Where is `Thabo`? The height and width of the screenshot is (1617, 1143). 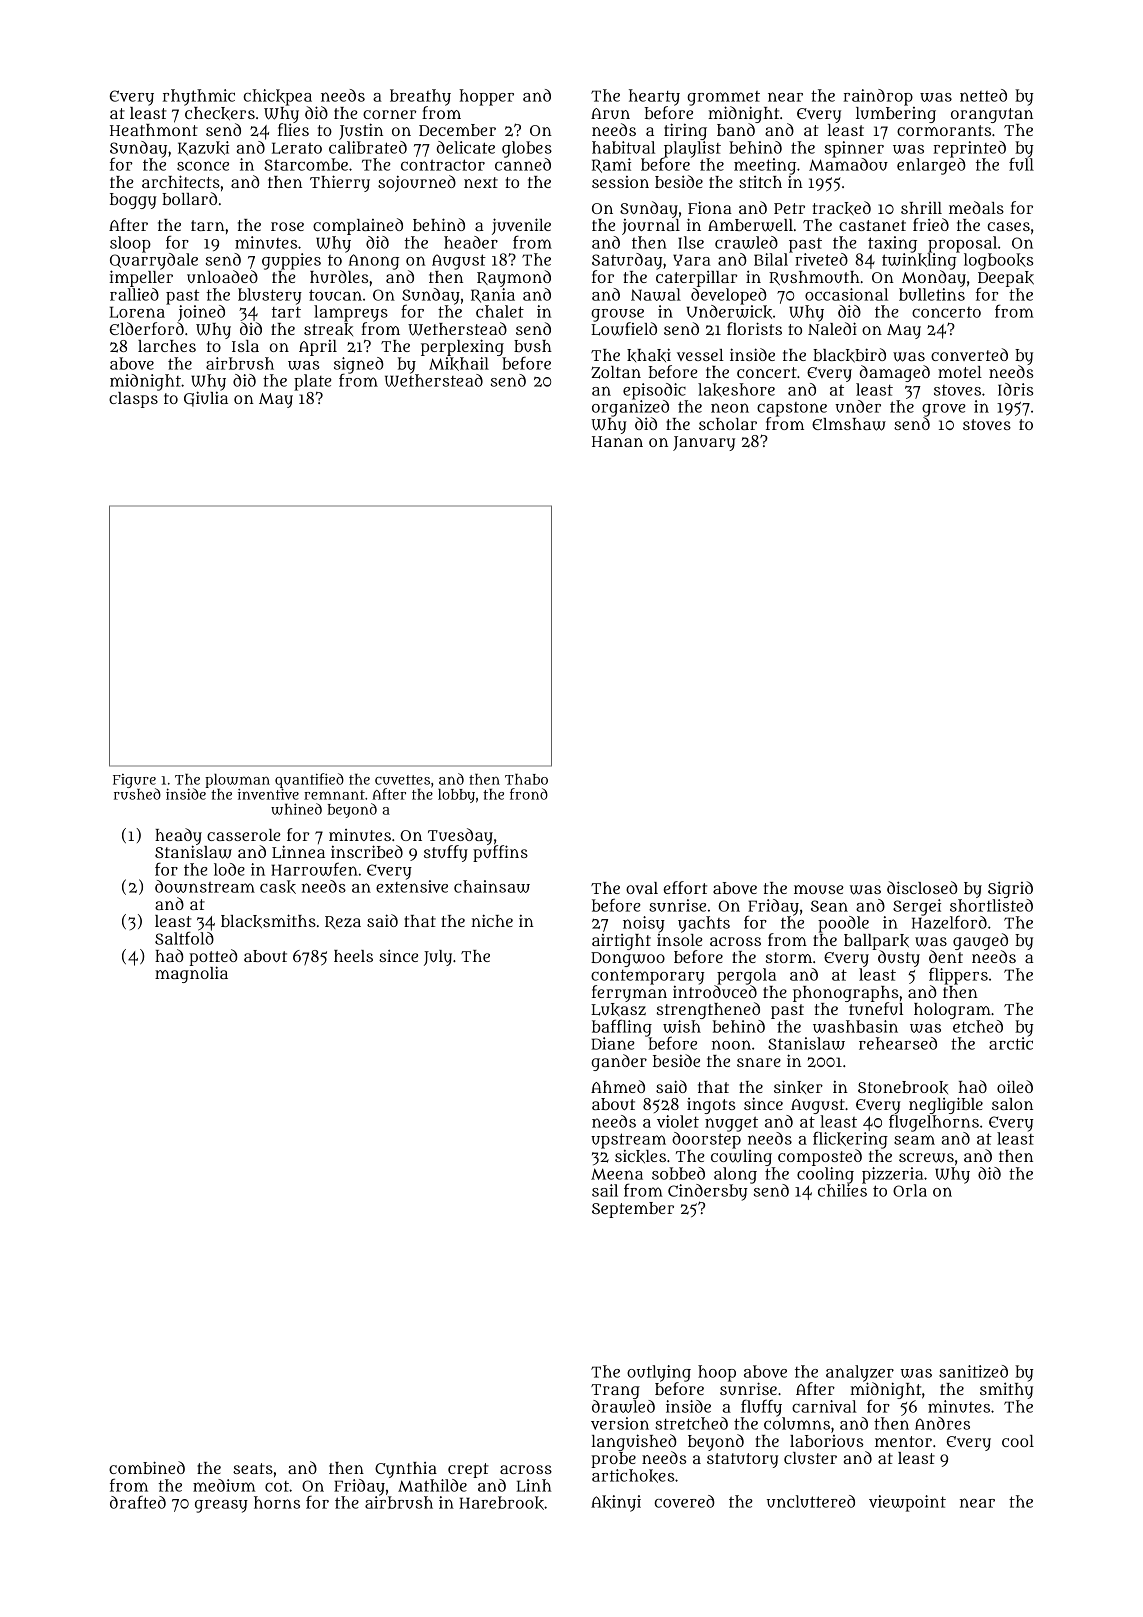
Thabo is located at coordinates (526, 779).
